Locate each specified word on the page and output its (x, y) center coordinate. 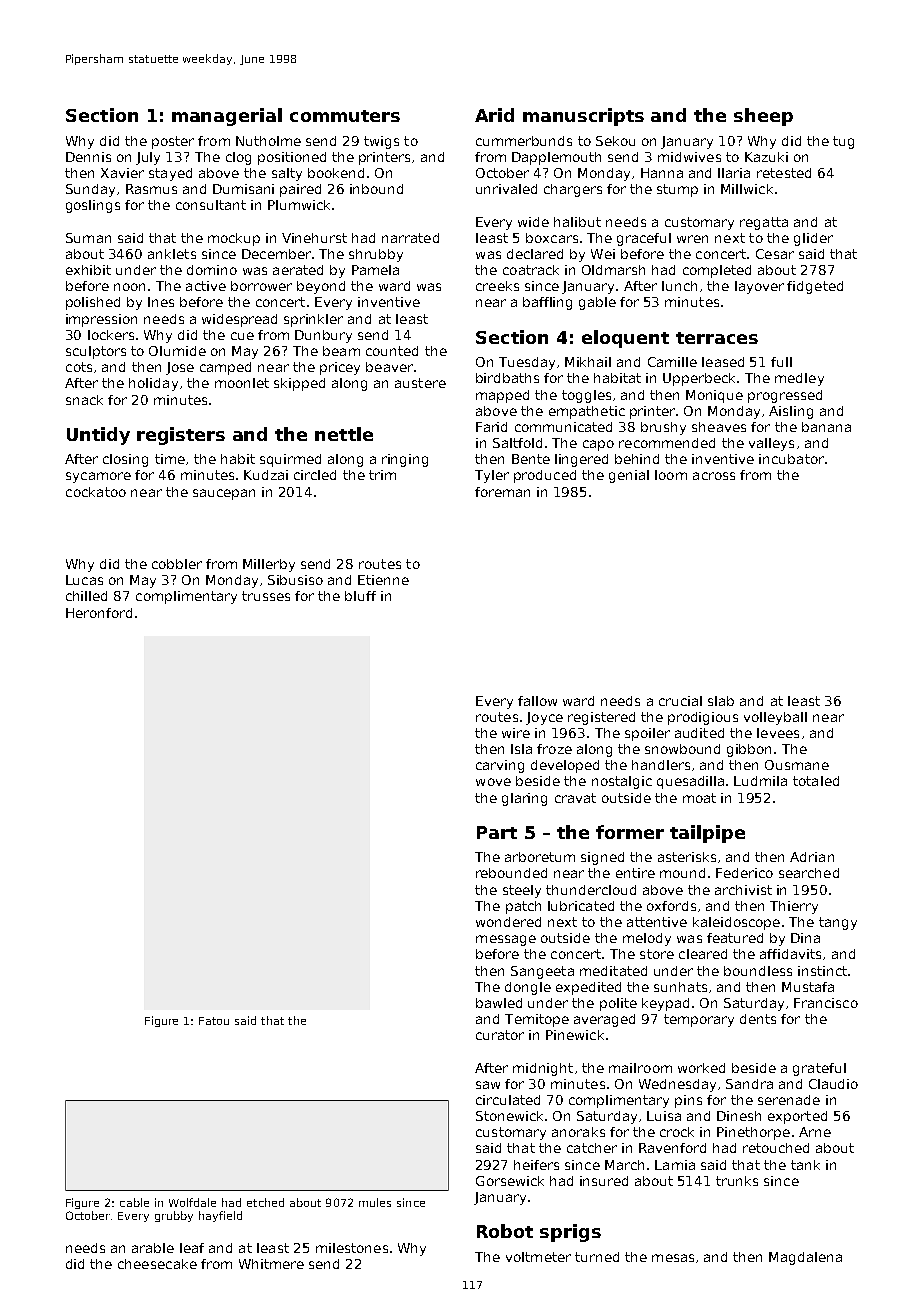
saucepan (224, 494)
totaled (816, 781)
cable (134, 1202)
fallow (537, 701)
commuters (345, 116)
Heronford (99, 613)
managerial (227, 117)
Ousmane (797, 765)
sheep (763, 117)
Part (497, 832)
